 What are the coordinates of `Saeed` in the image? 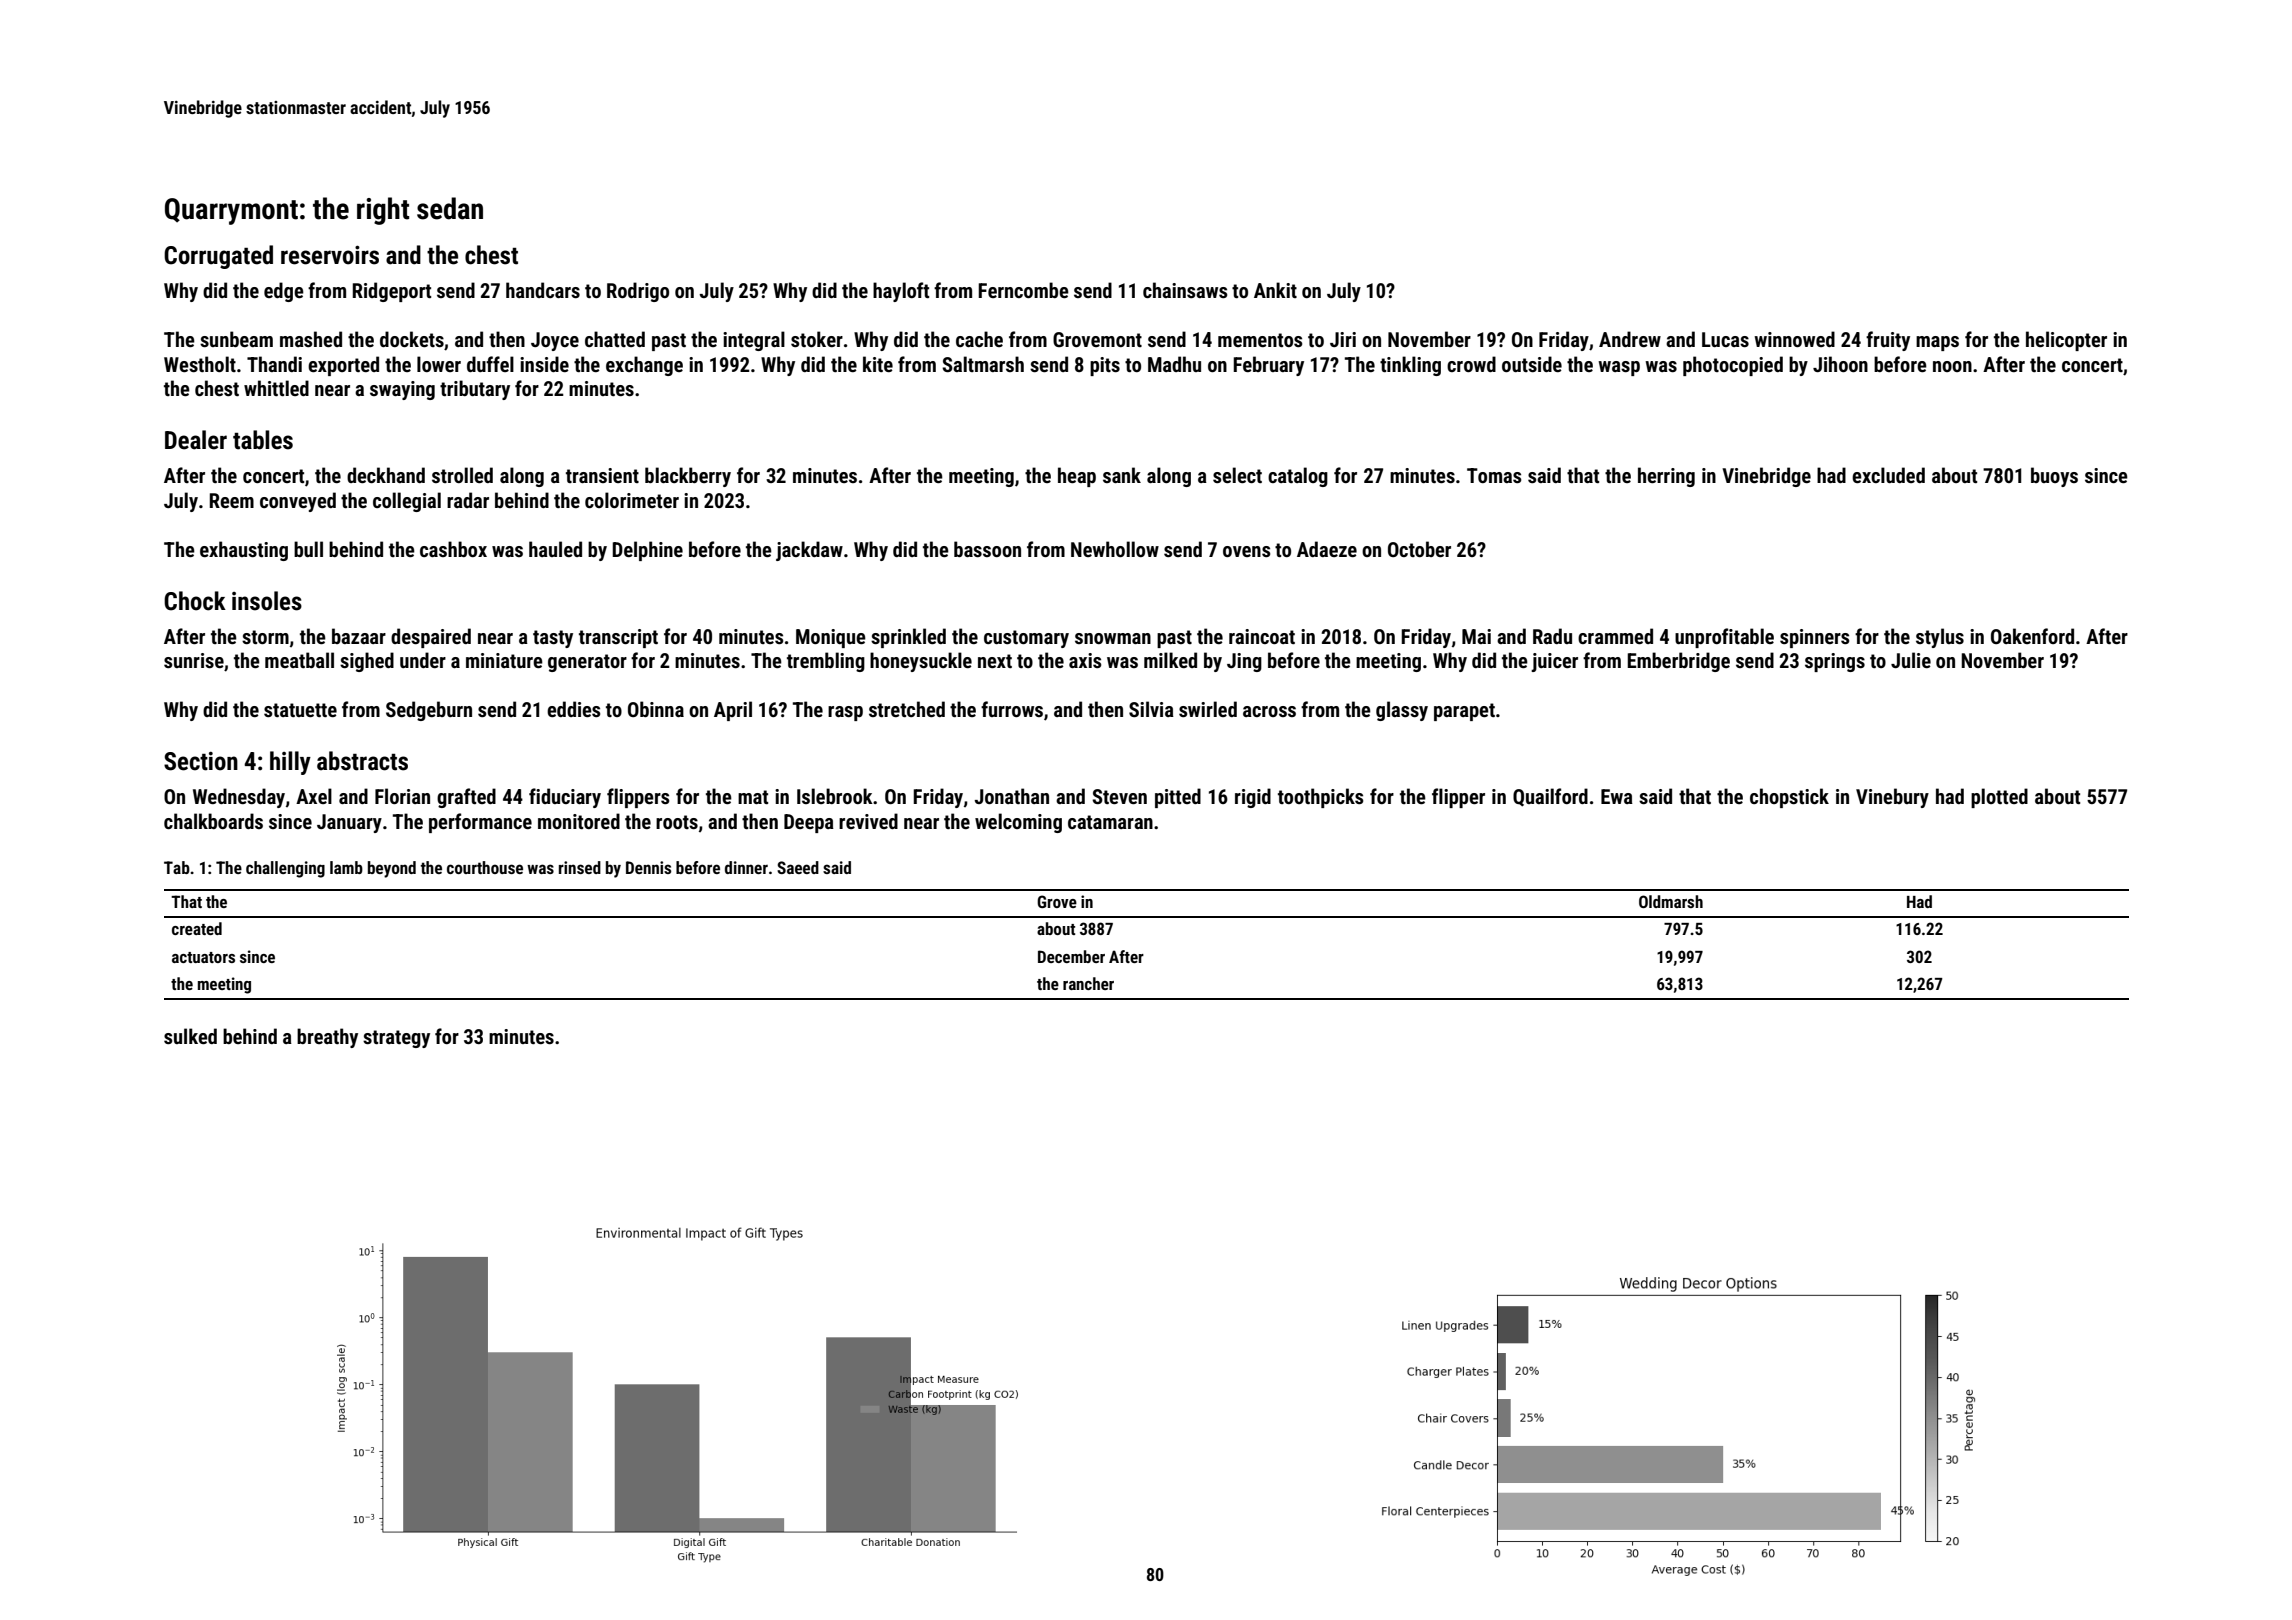 It's located at (798, 867).
